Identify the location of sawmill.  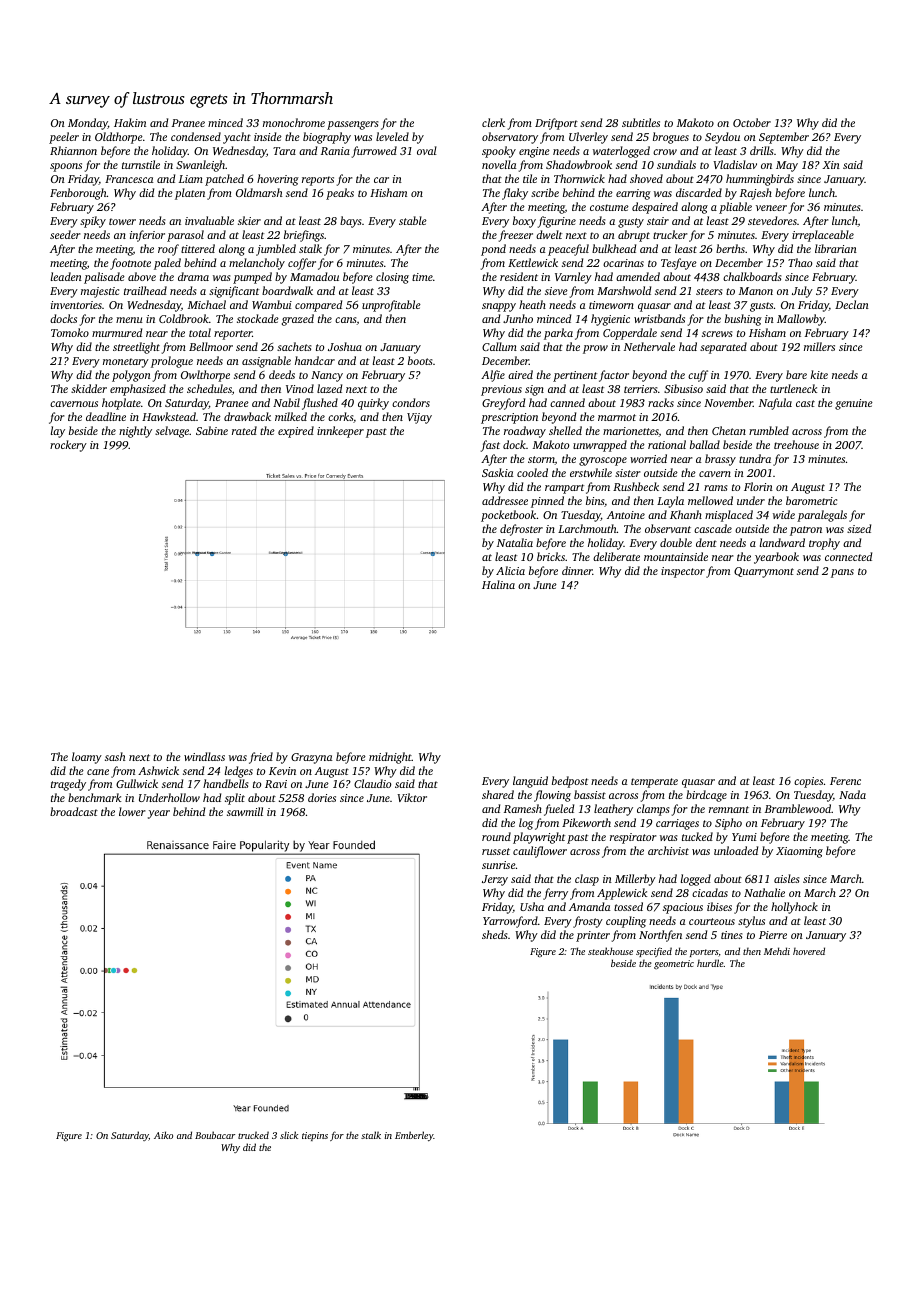
(245, 811).
